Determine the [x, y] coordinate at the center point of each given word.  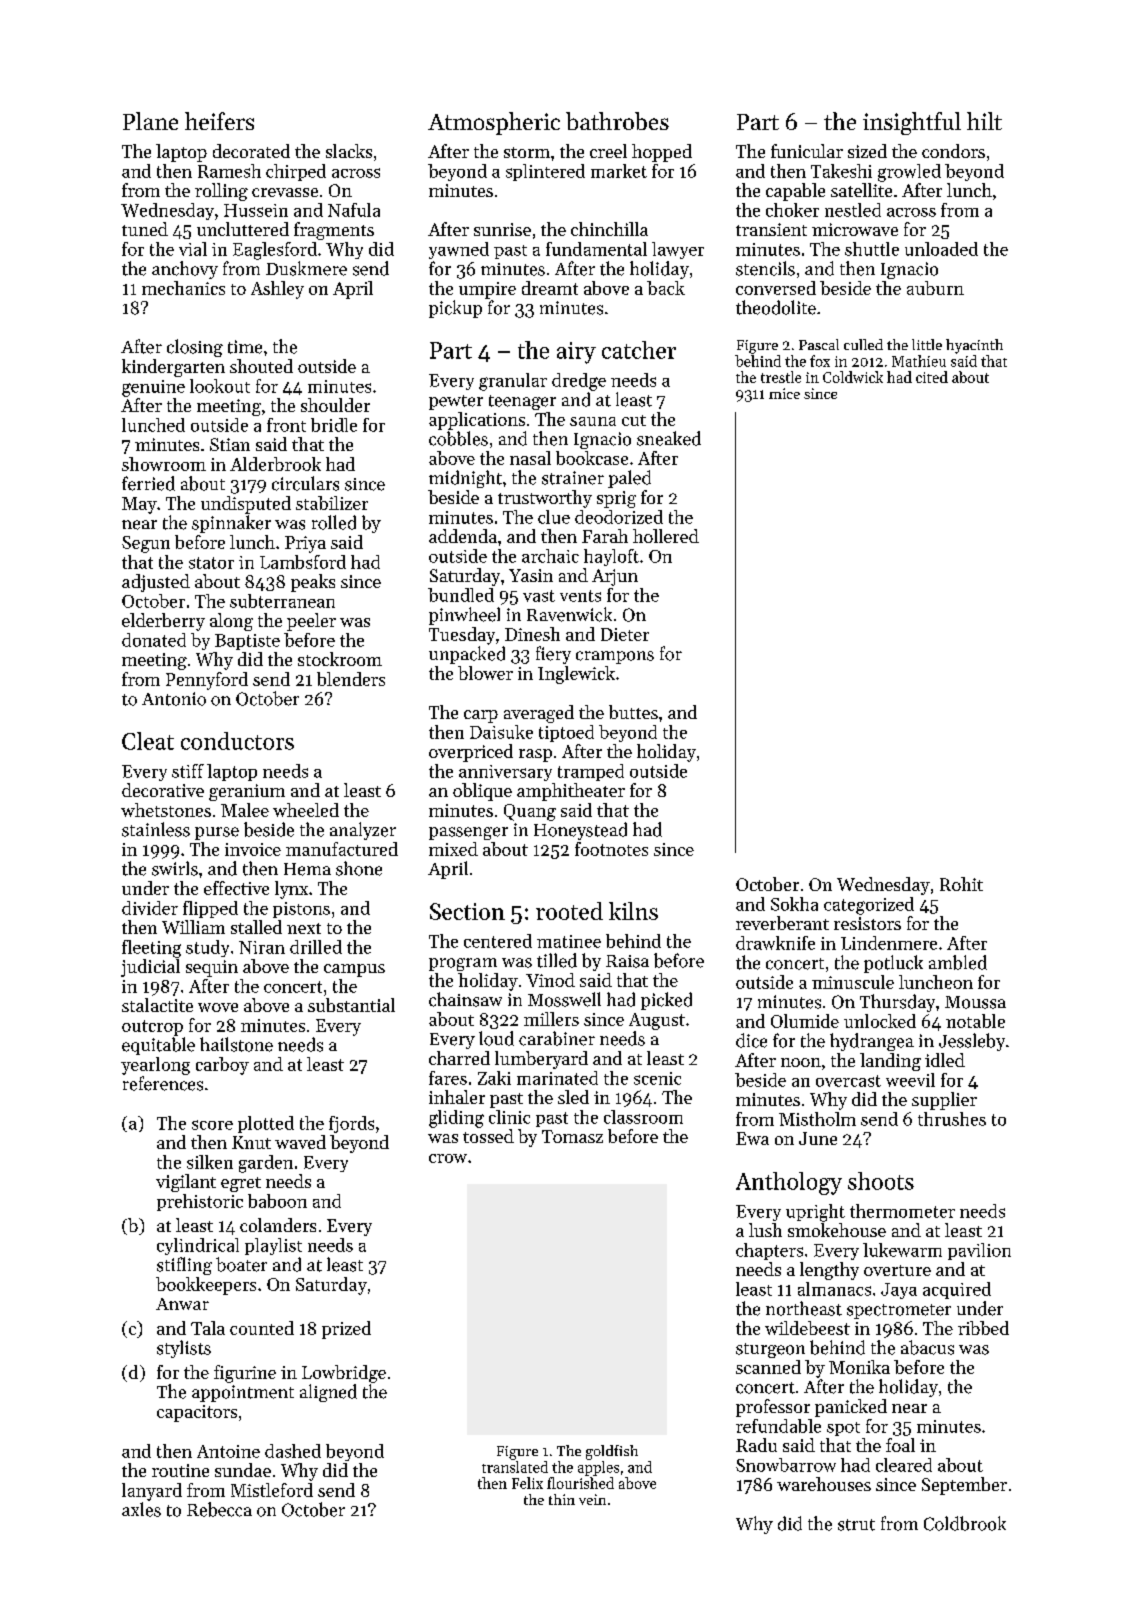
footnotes [611, 849]
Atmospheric [494, 123]
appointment [243, 1393]
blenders [351, 679]
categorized [869, 906]
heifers [219, 121]
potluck [893, 964]
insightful [912, 123]
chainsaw [465, 999]
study [207, 948]
